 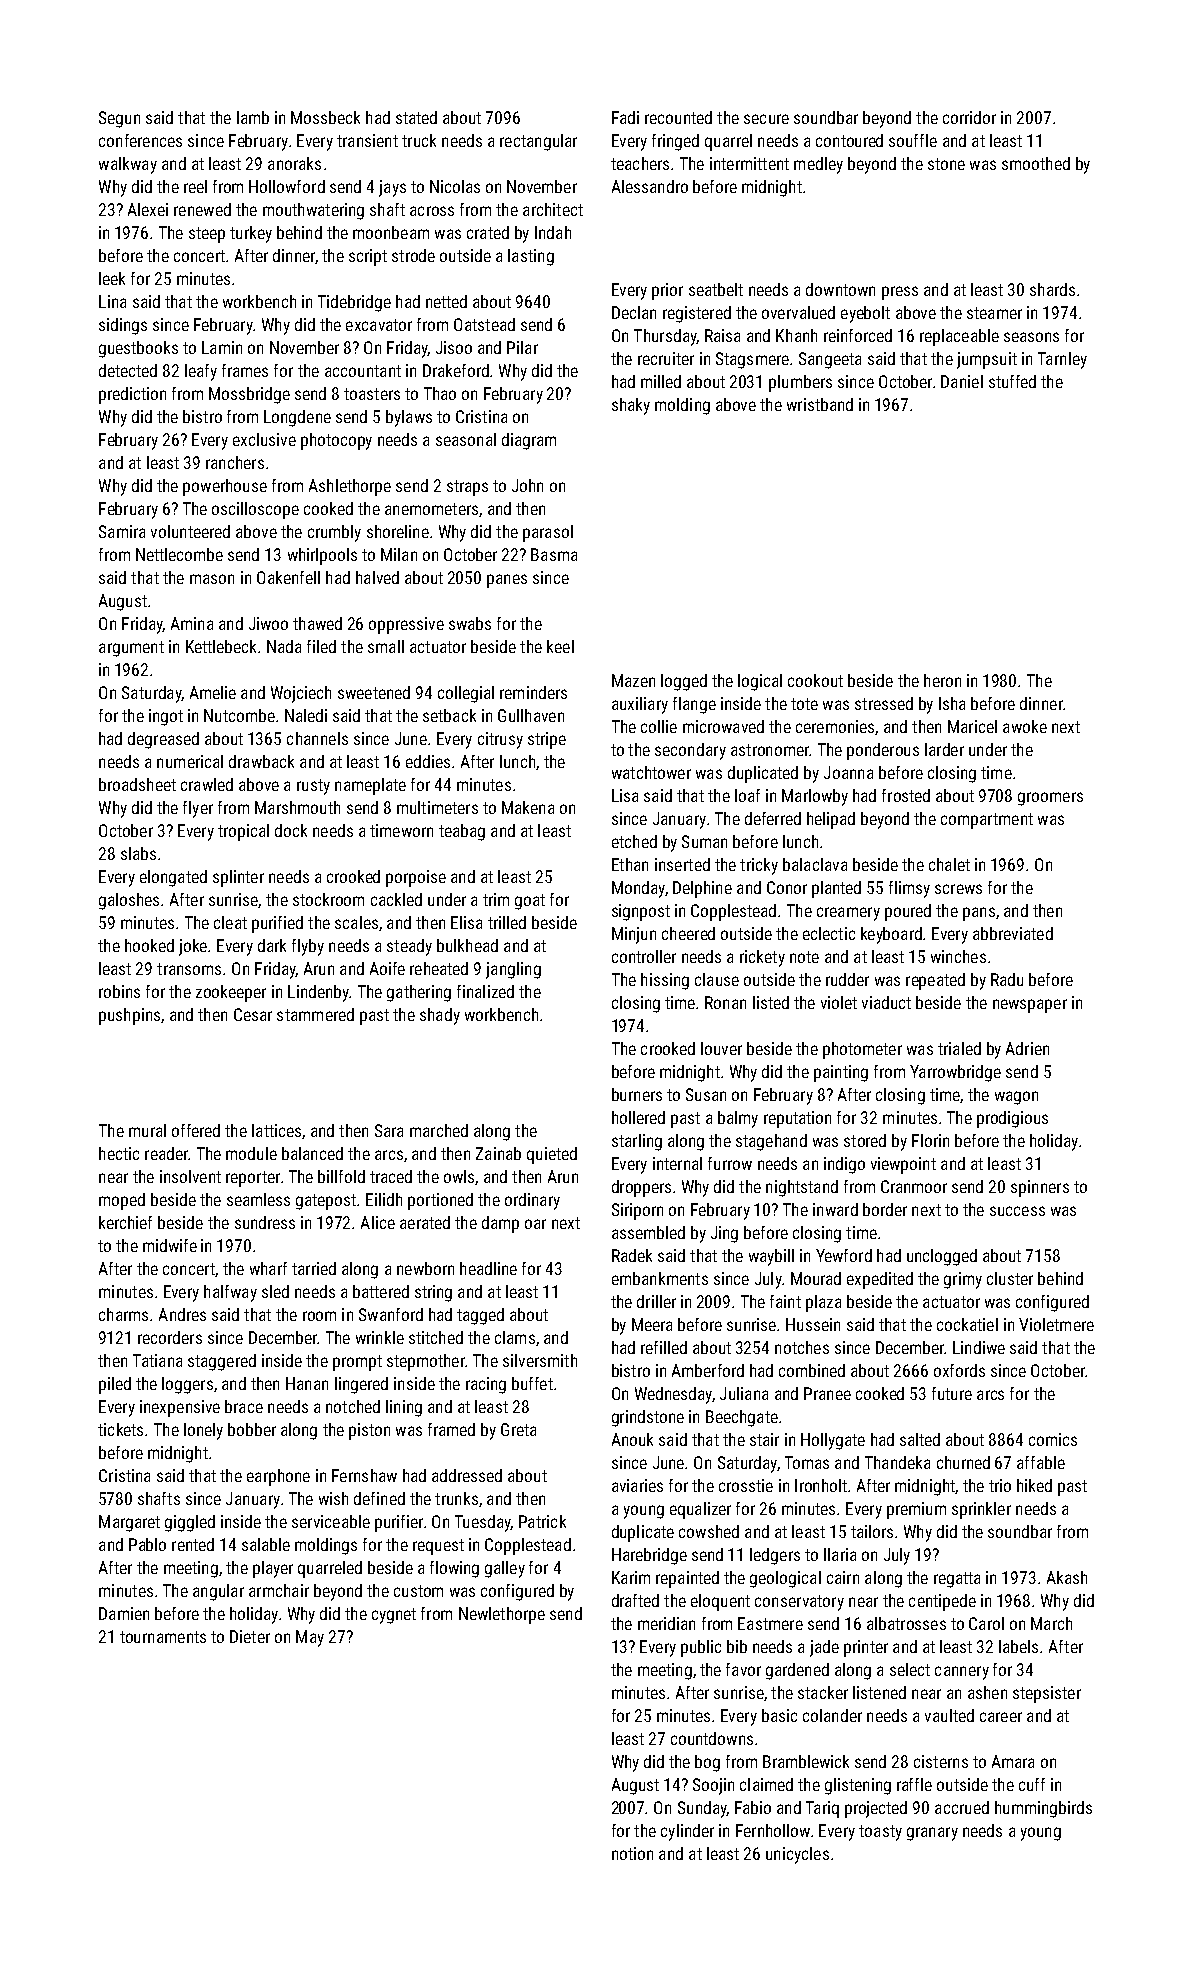 I want to click on prior, so click(x=667, y=291).
